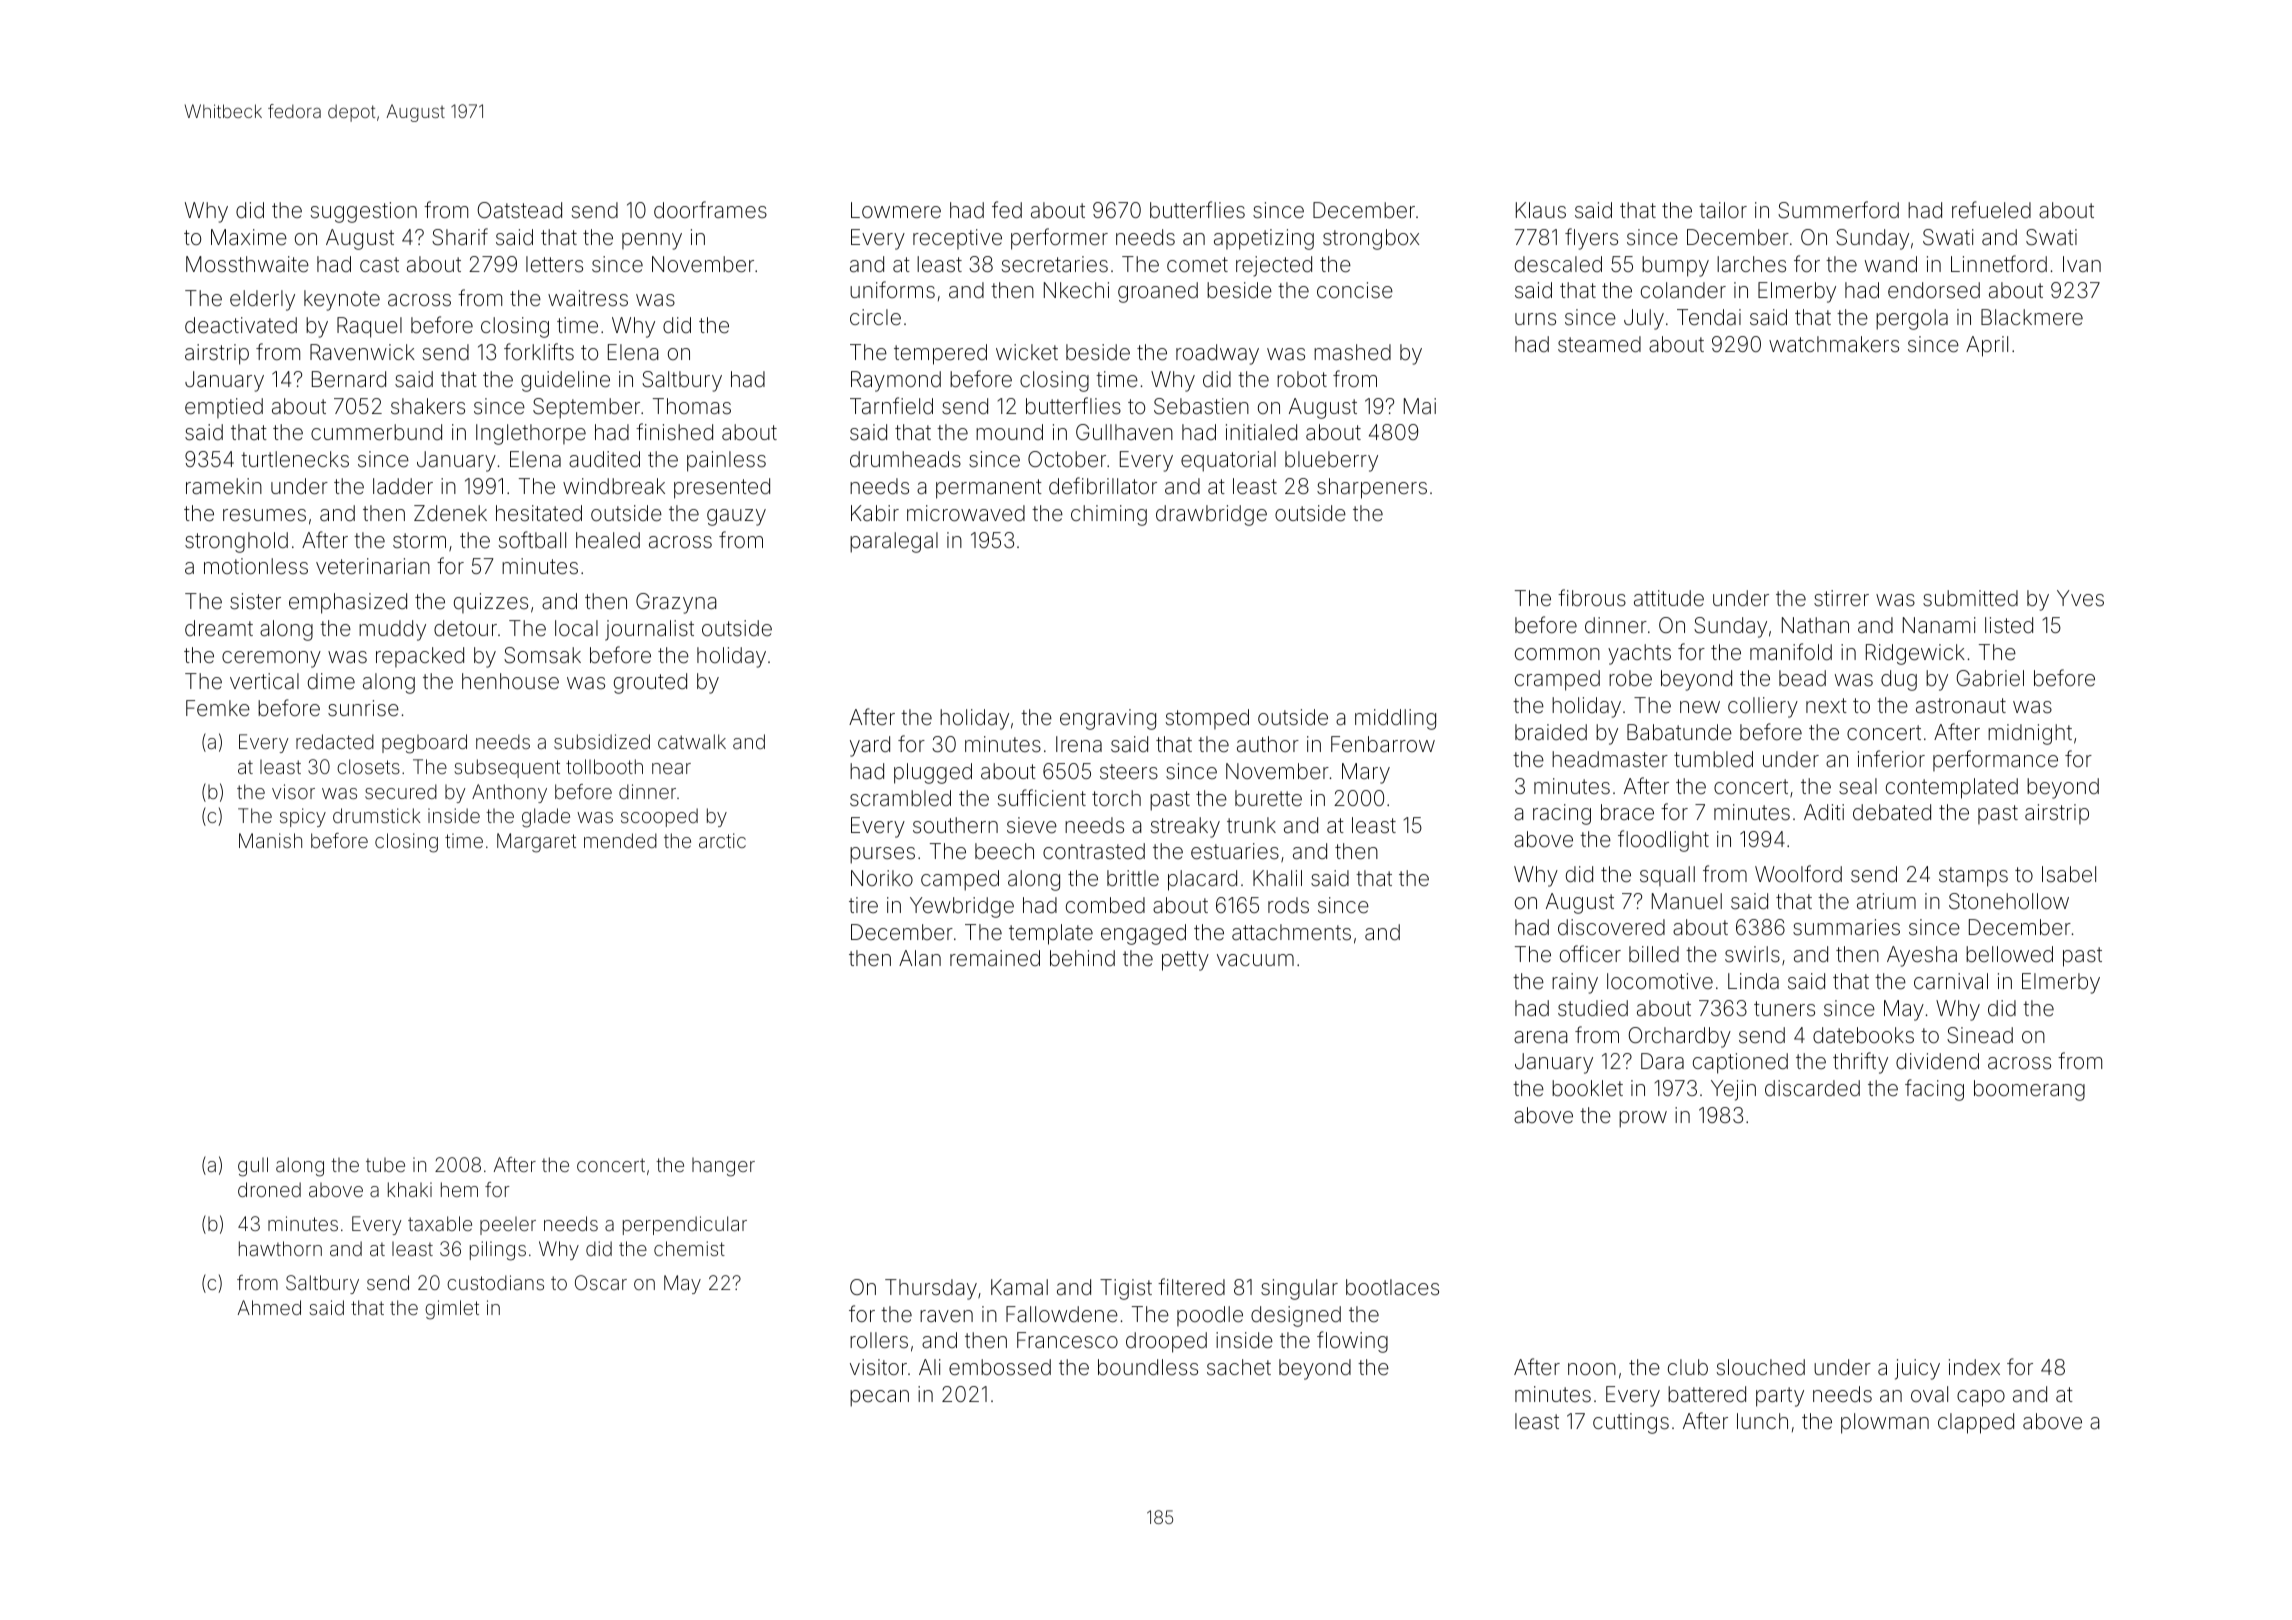 This document has width=2292, height=1620. I want to click on middling, so click(1395, 719).
